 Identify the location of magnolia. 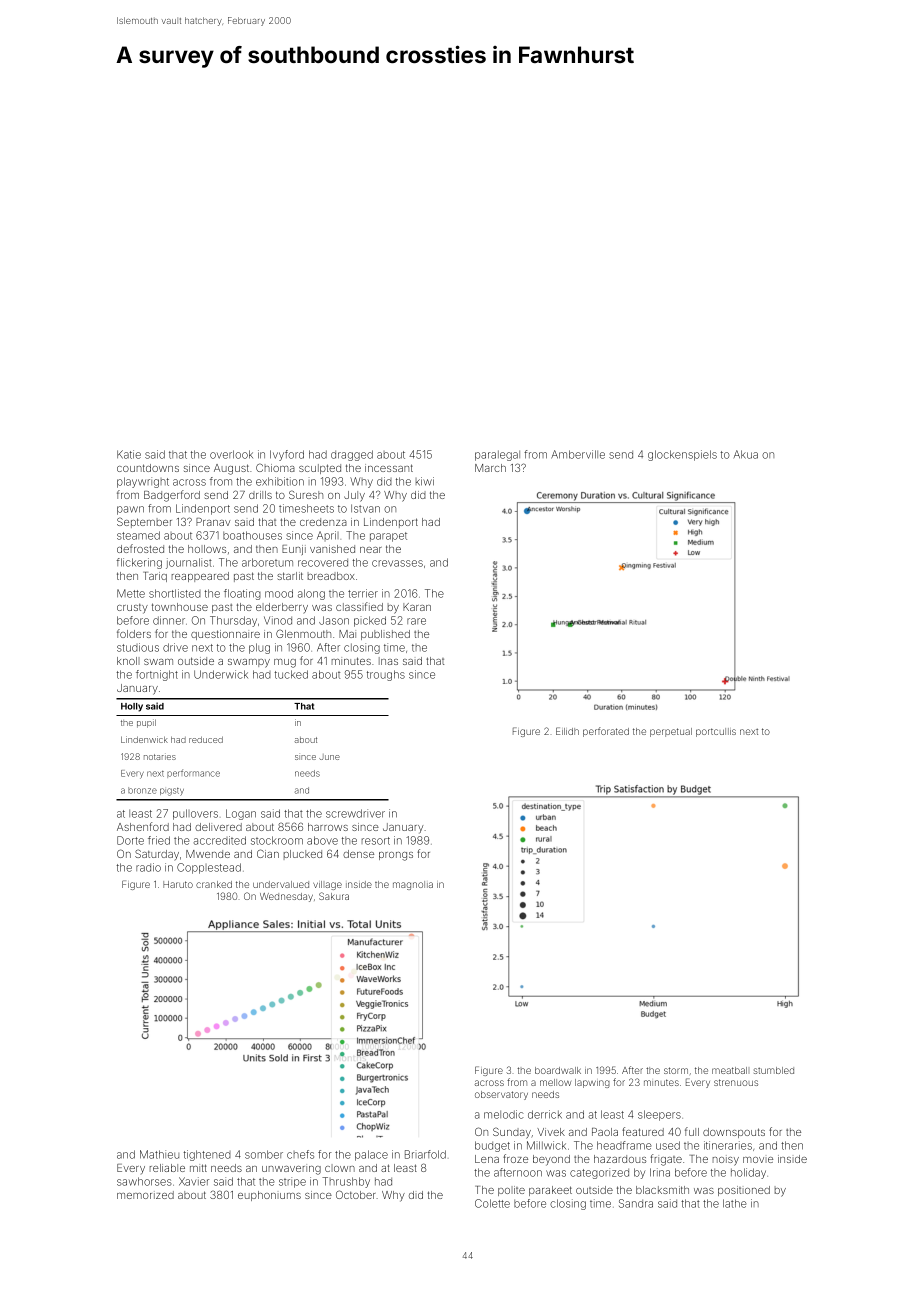
(413, 885).
